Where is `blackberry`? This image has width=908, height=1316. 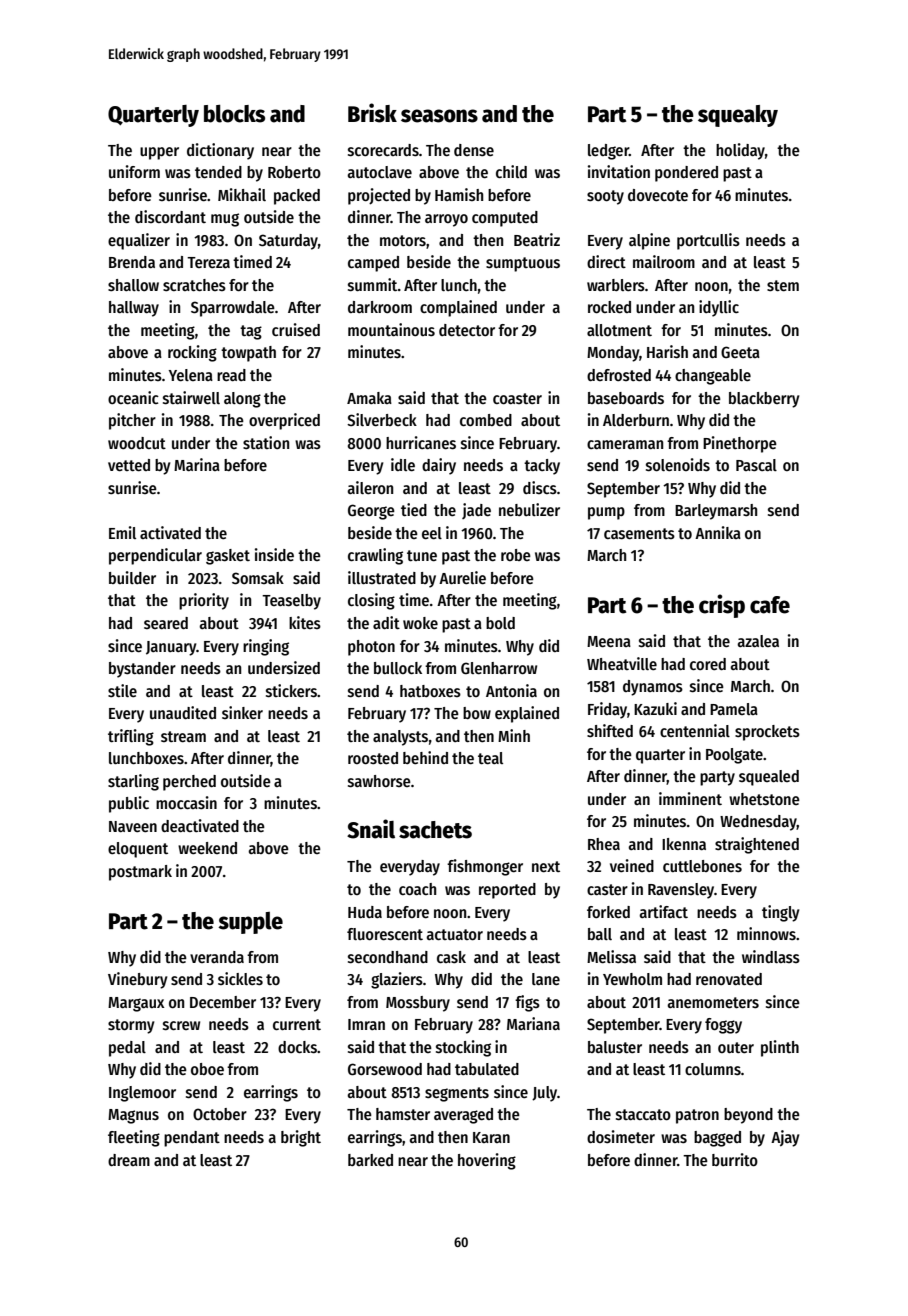
blackberry is located at coordinates (764, 400).
